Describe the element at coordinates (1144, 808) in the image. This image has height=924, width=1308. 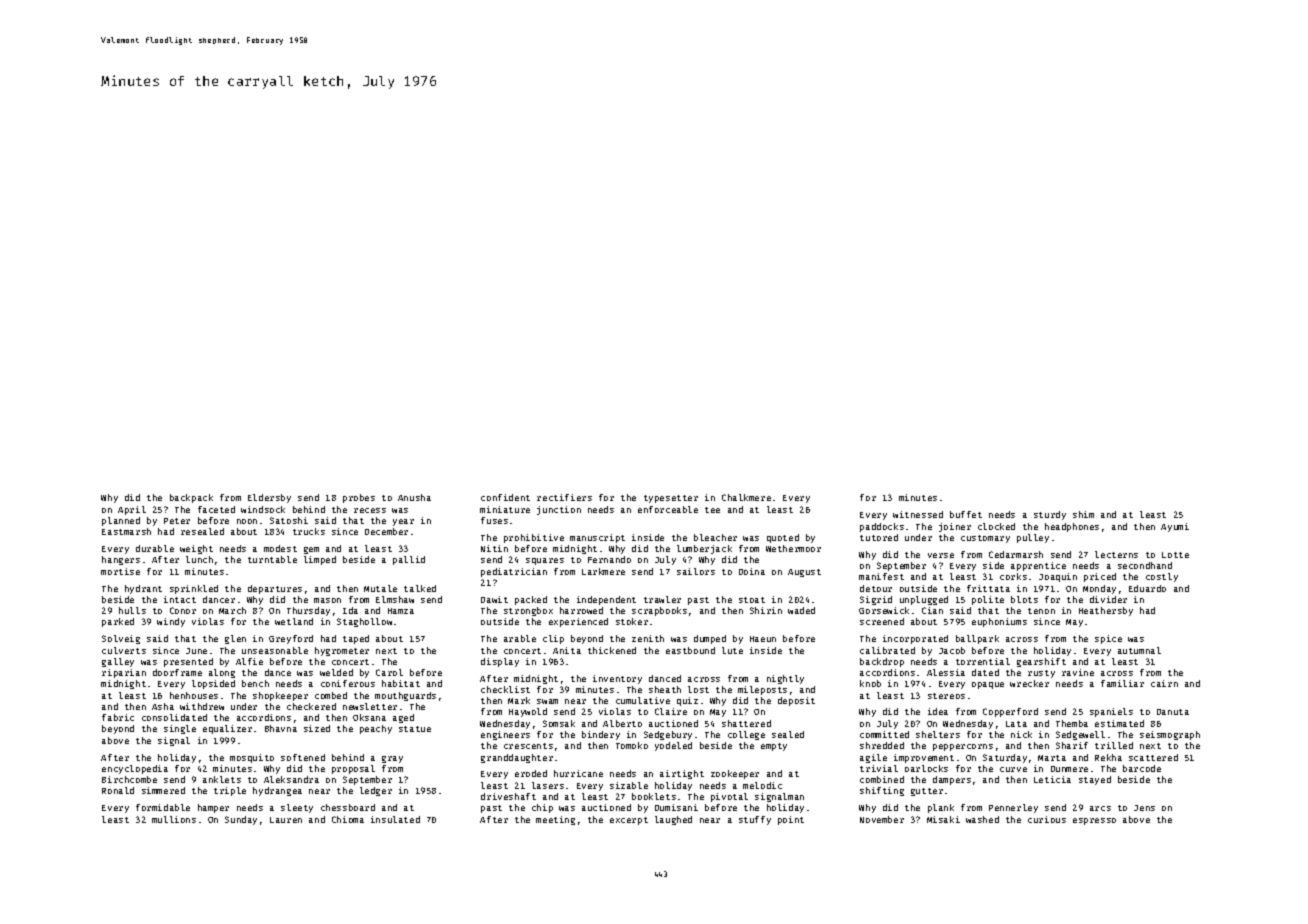
I see `Jens` at that location.
